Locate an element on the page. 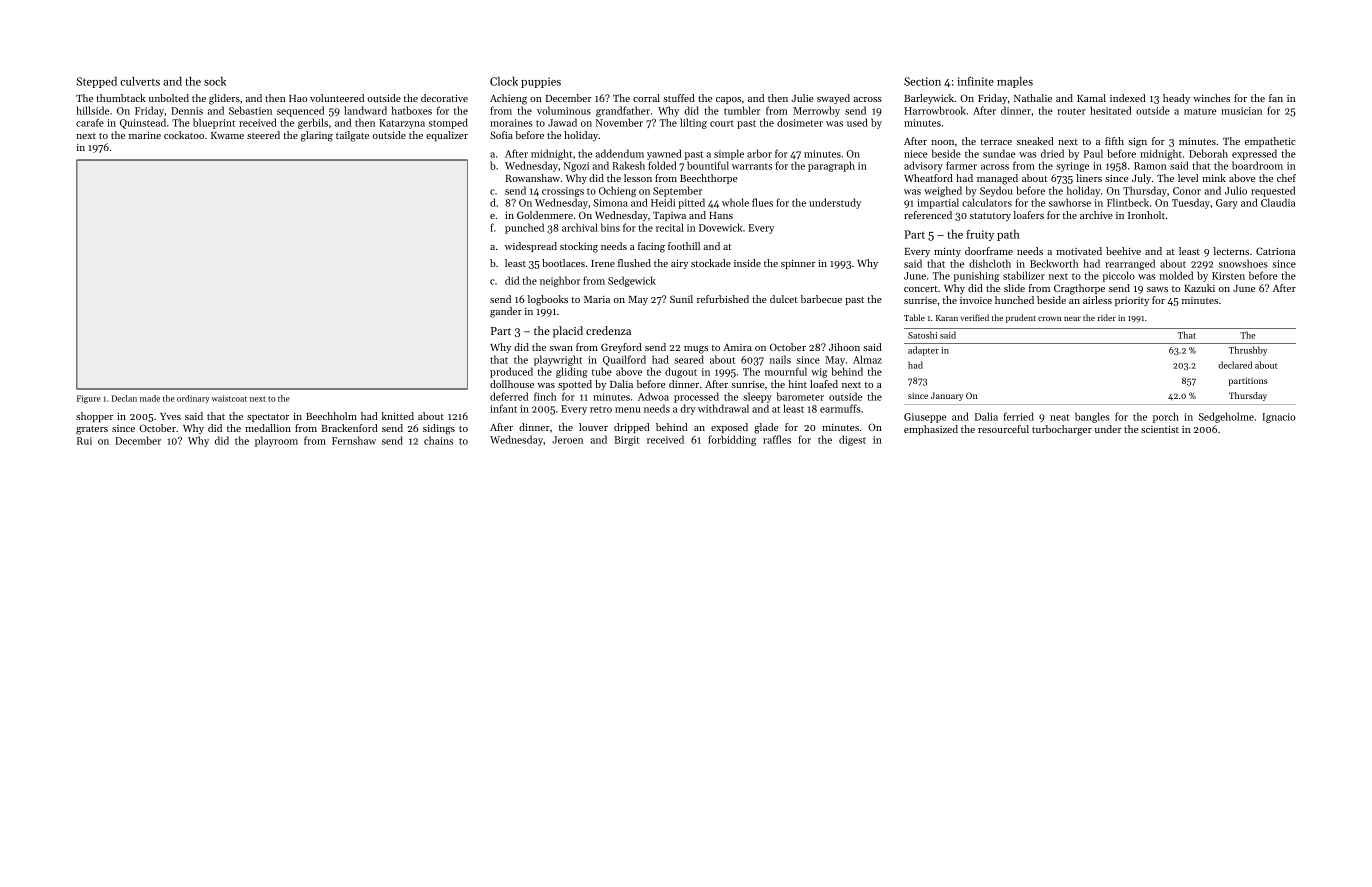 Image resolution: width=1372 pixels, height=887 pixels. culverts is located at coordinates (140, 81).
